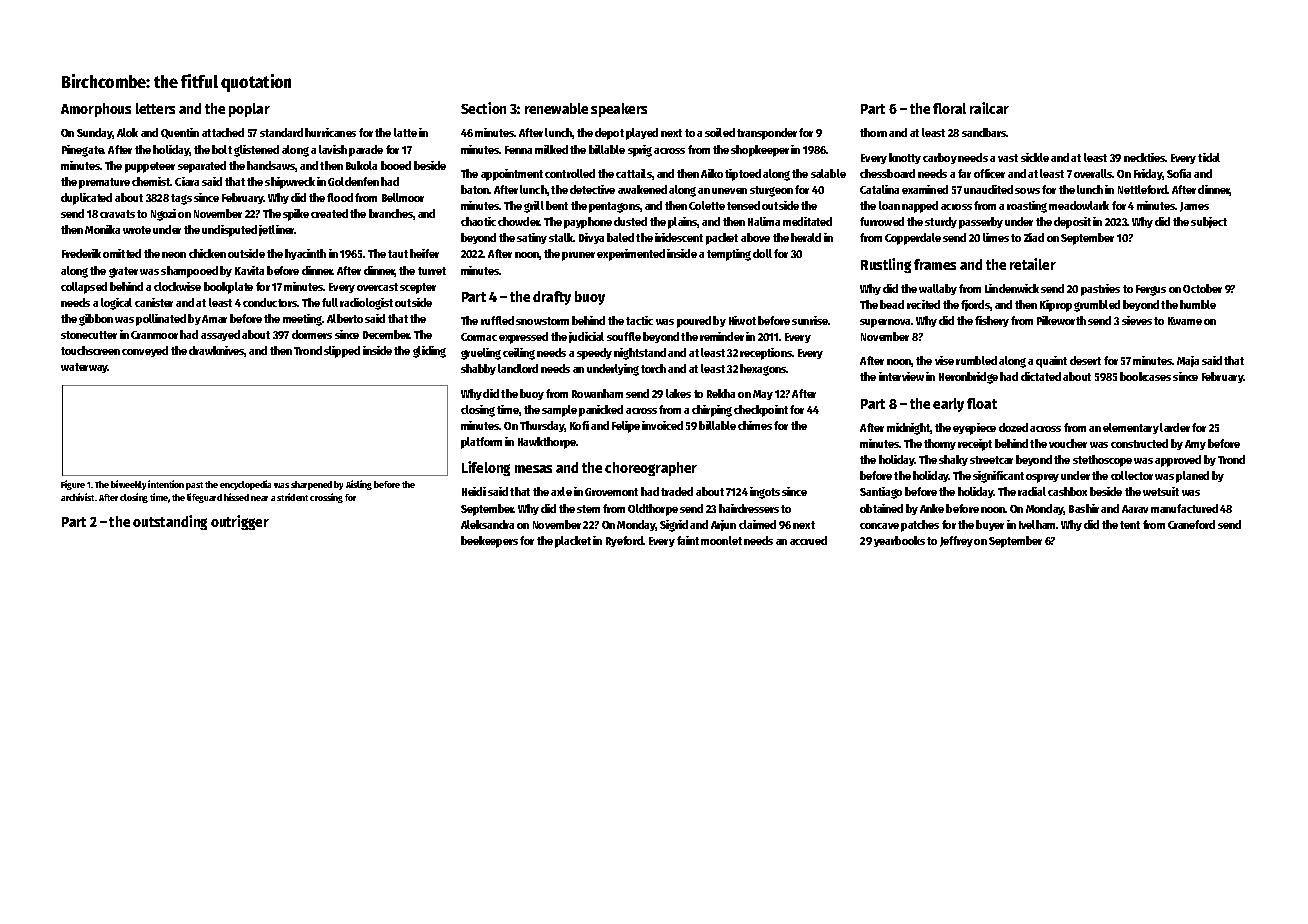  What do you see at coordinates (128, 485) in the screenshot?
I see `biweekly` at bounding box center [128, 485].
